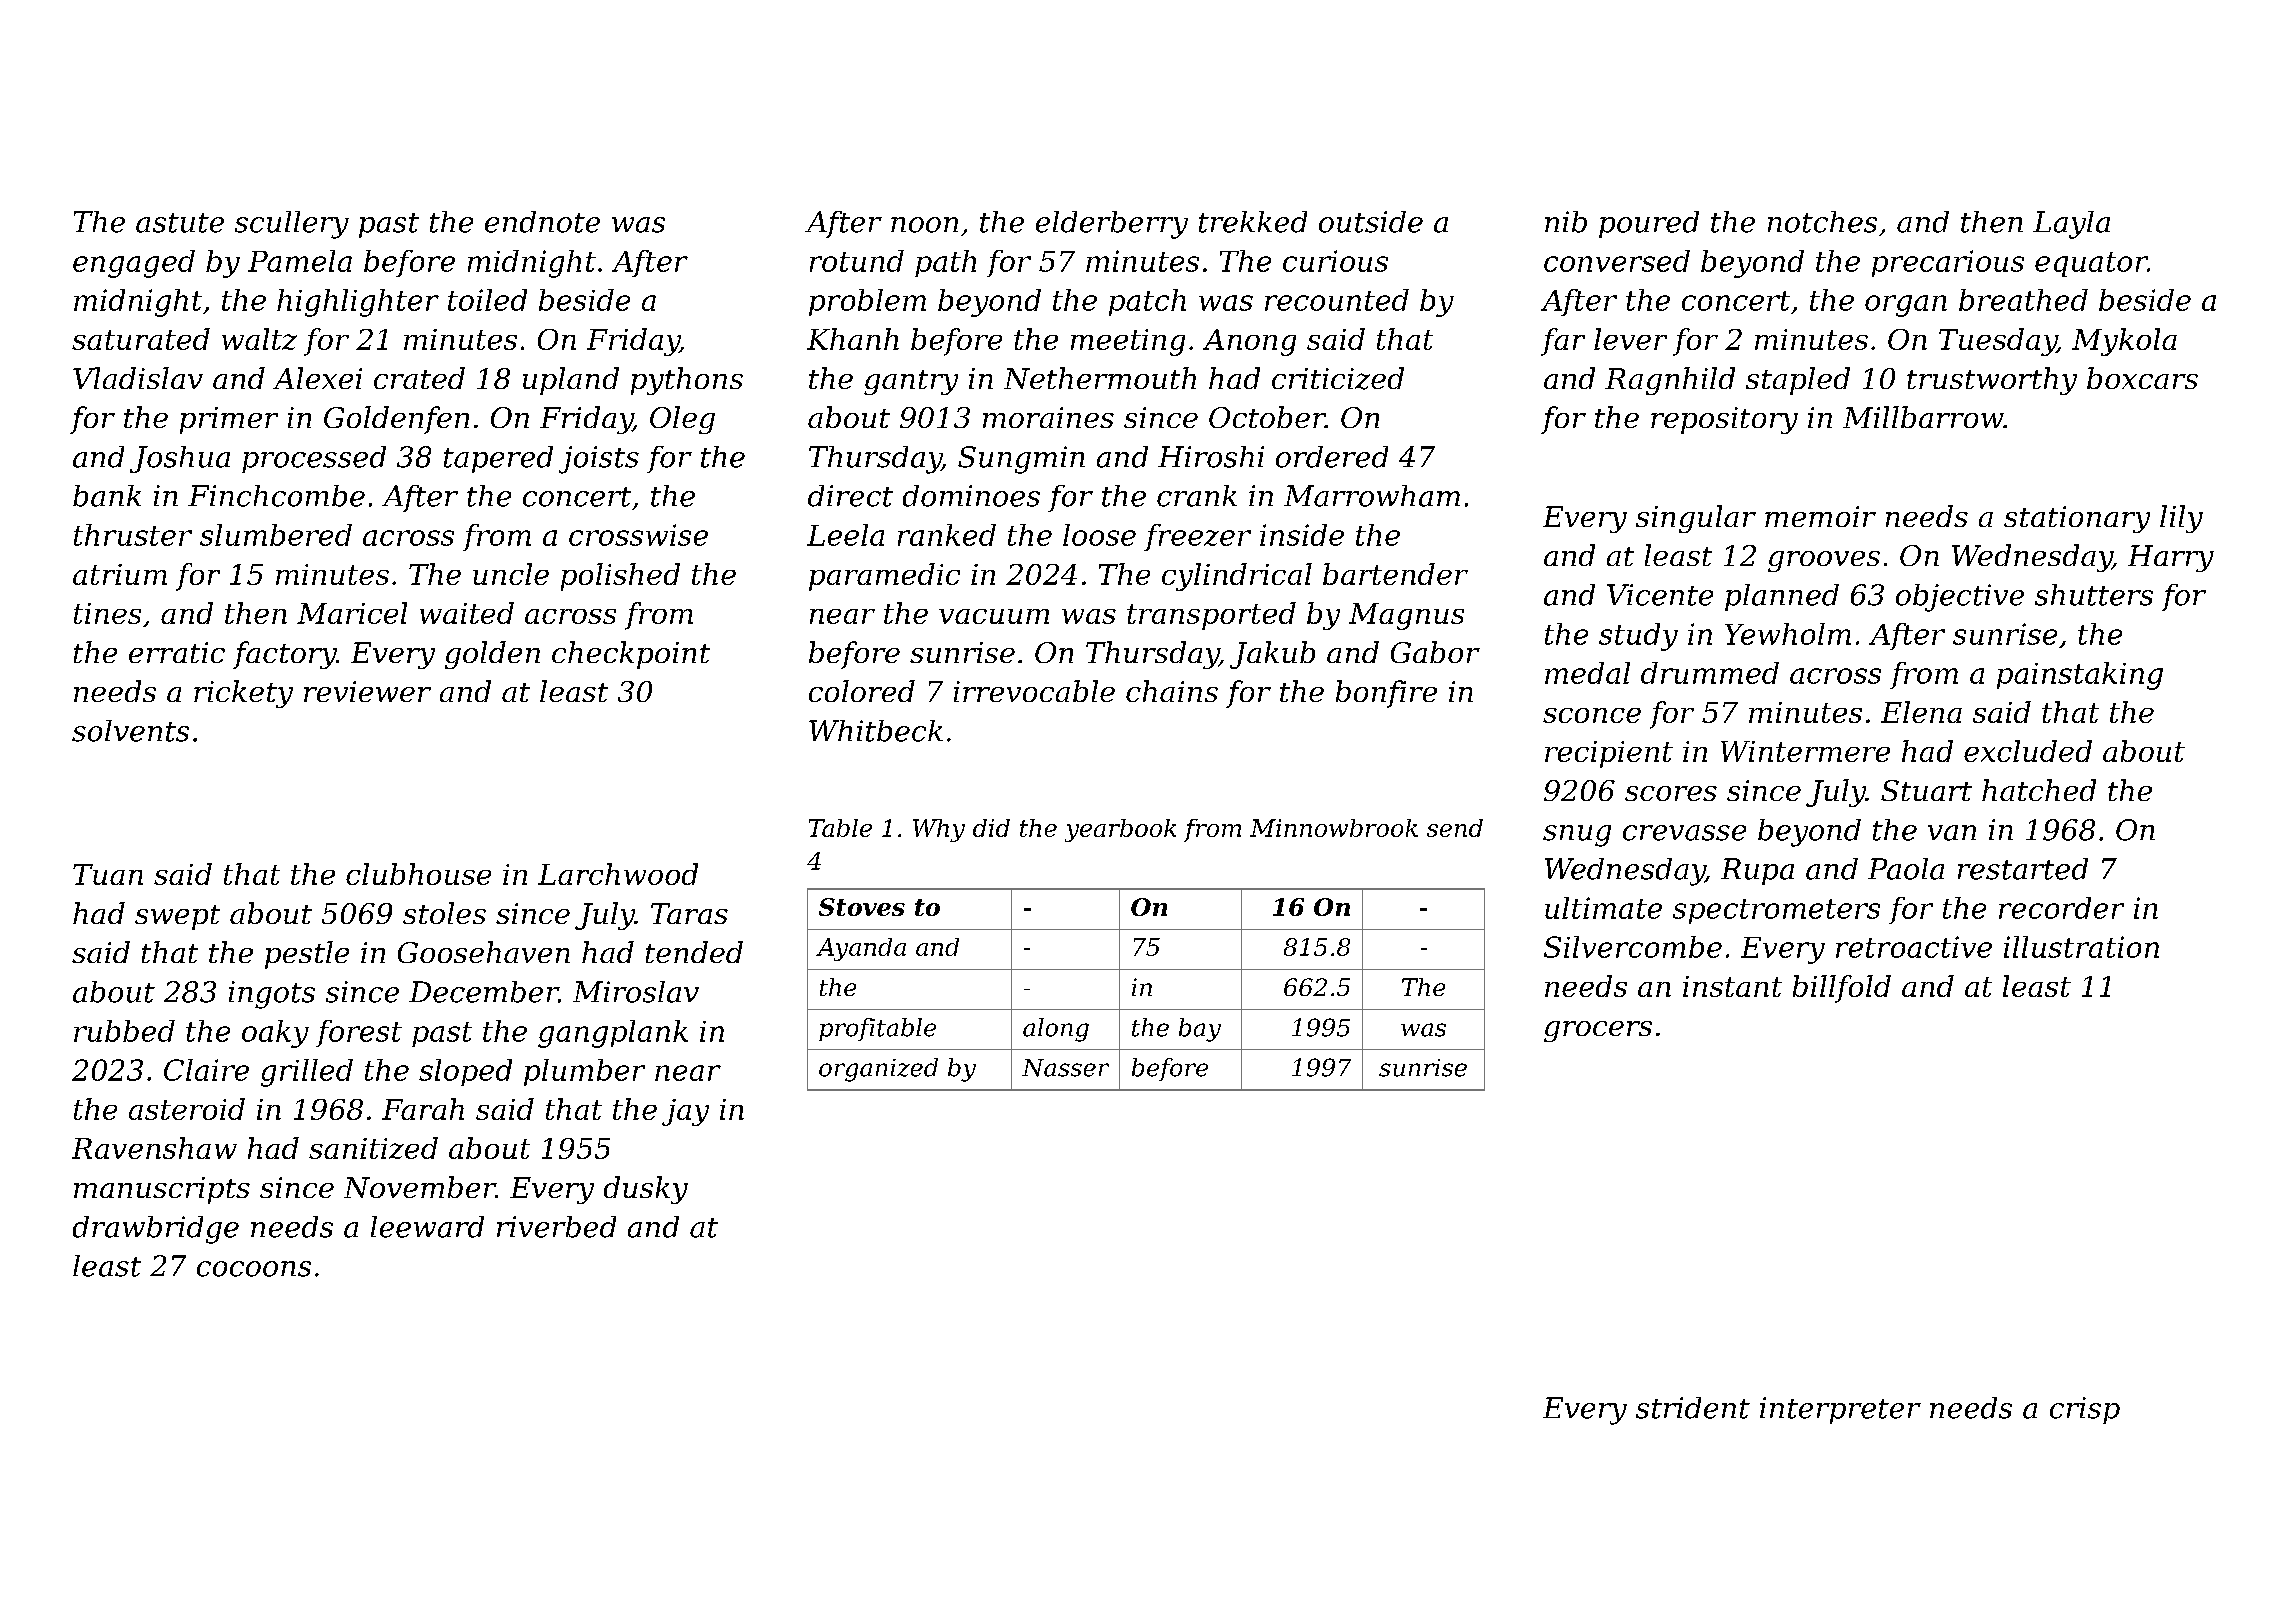  I want to click on Farah, so click(423, 1109).
